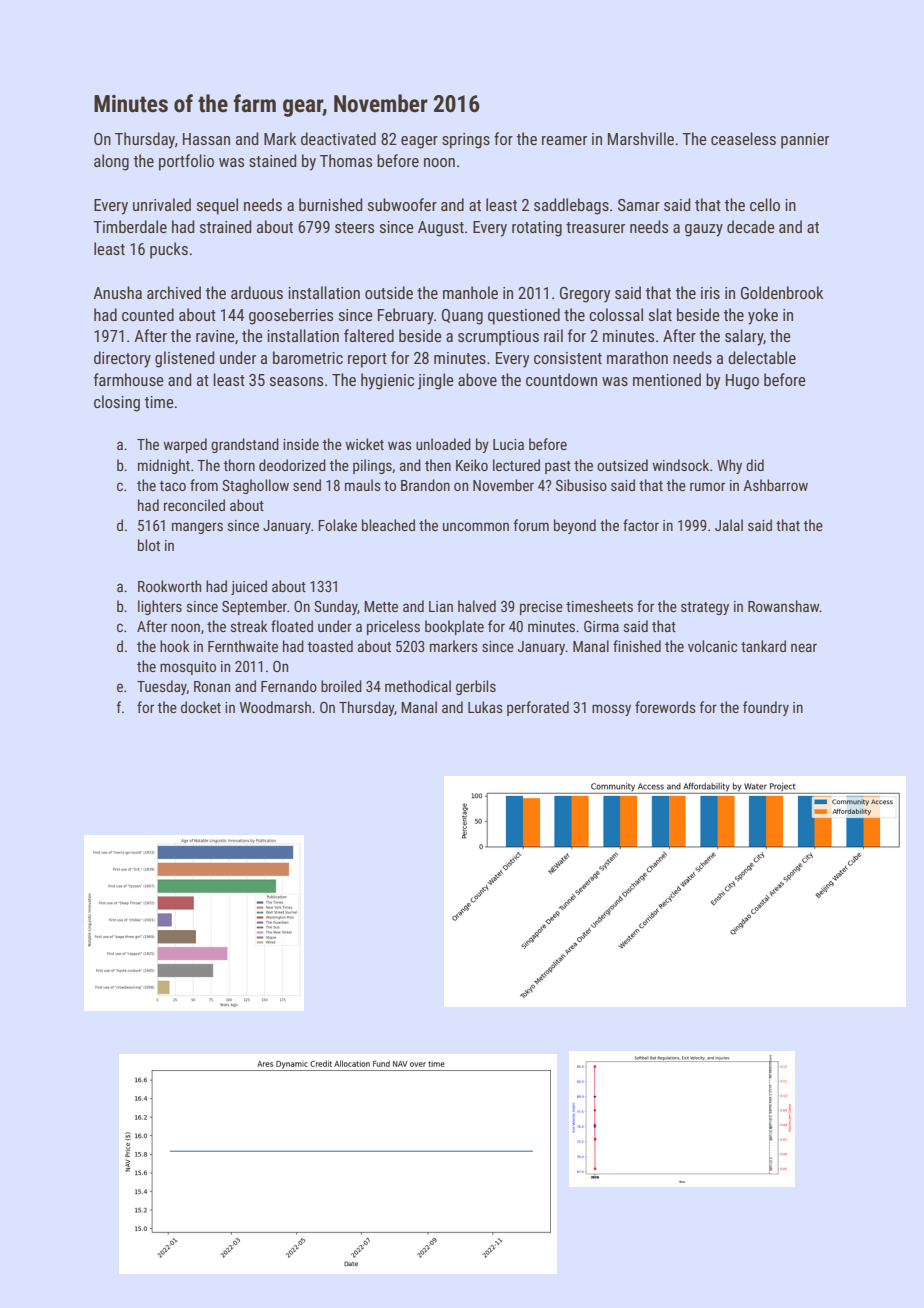 This page has height=1308, width=924. What do you see at coordinates (185, 445) in the page?
I see `warped` at bounding box center [185, 445].
